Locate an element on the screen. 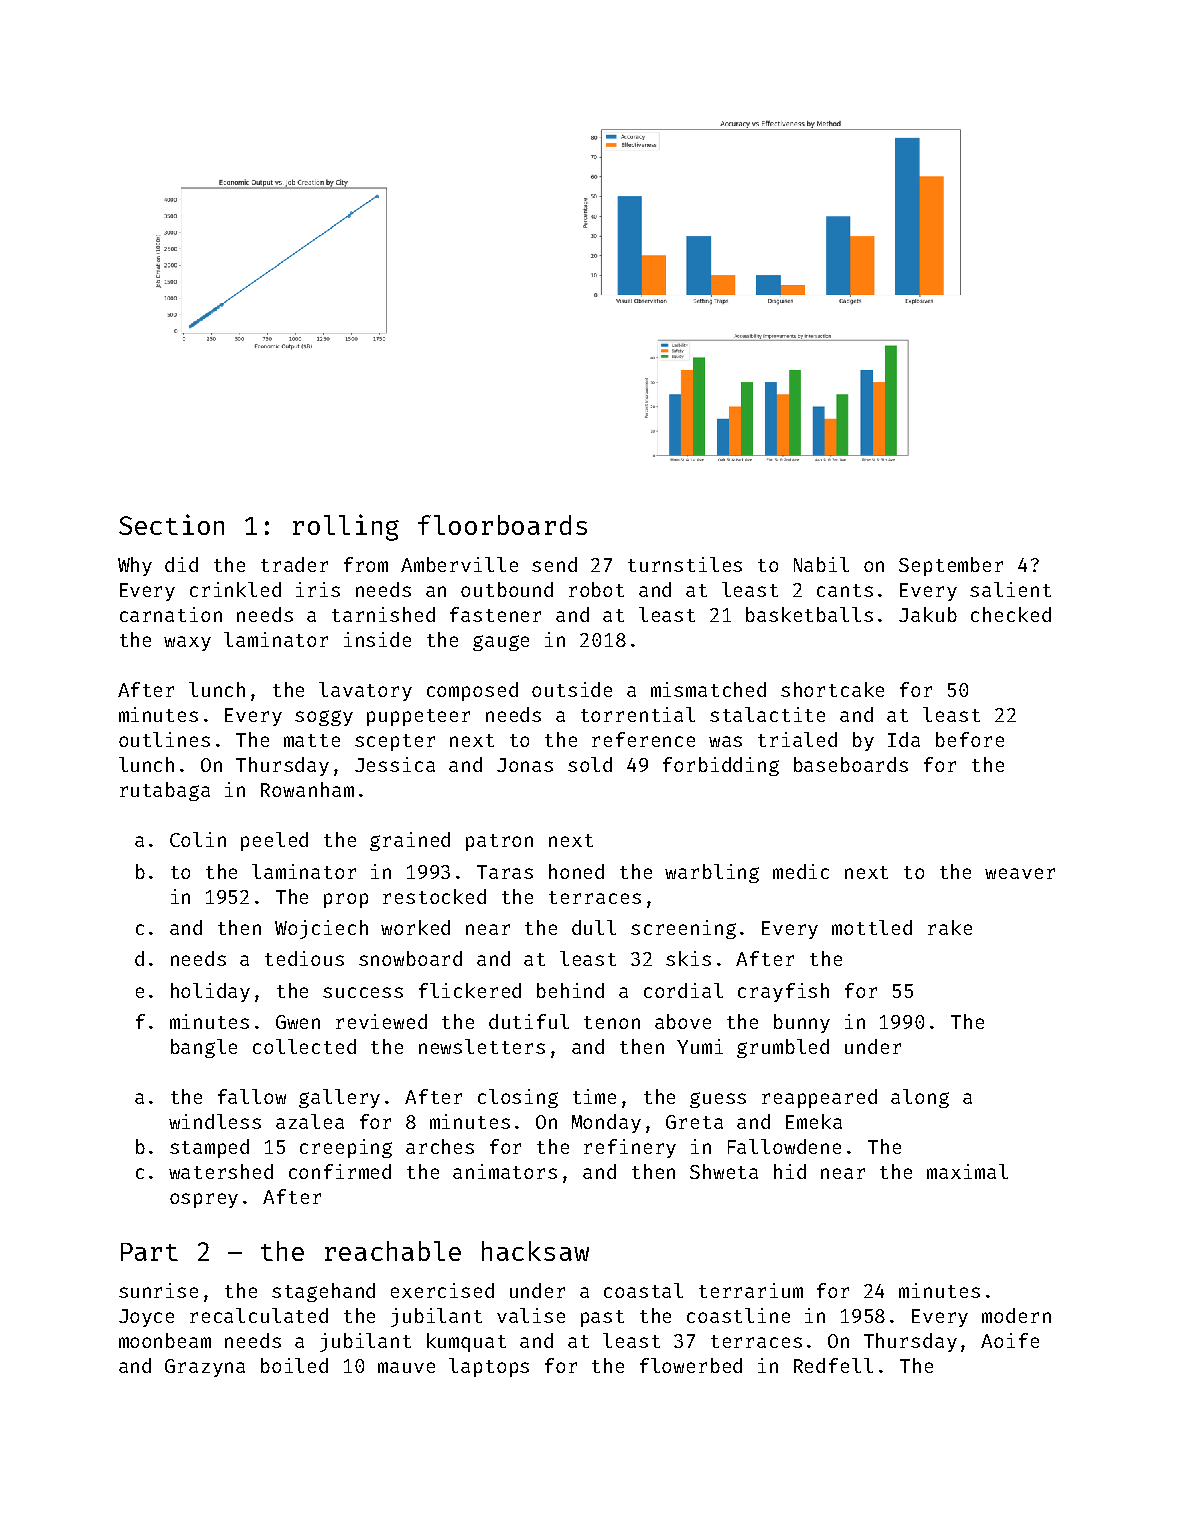  worked is located at coordinates (415, 927).
